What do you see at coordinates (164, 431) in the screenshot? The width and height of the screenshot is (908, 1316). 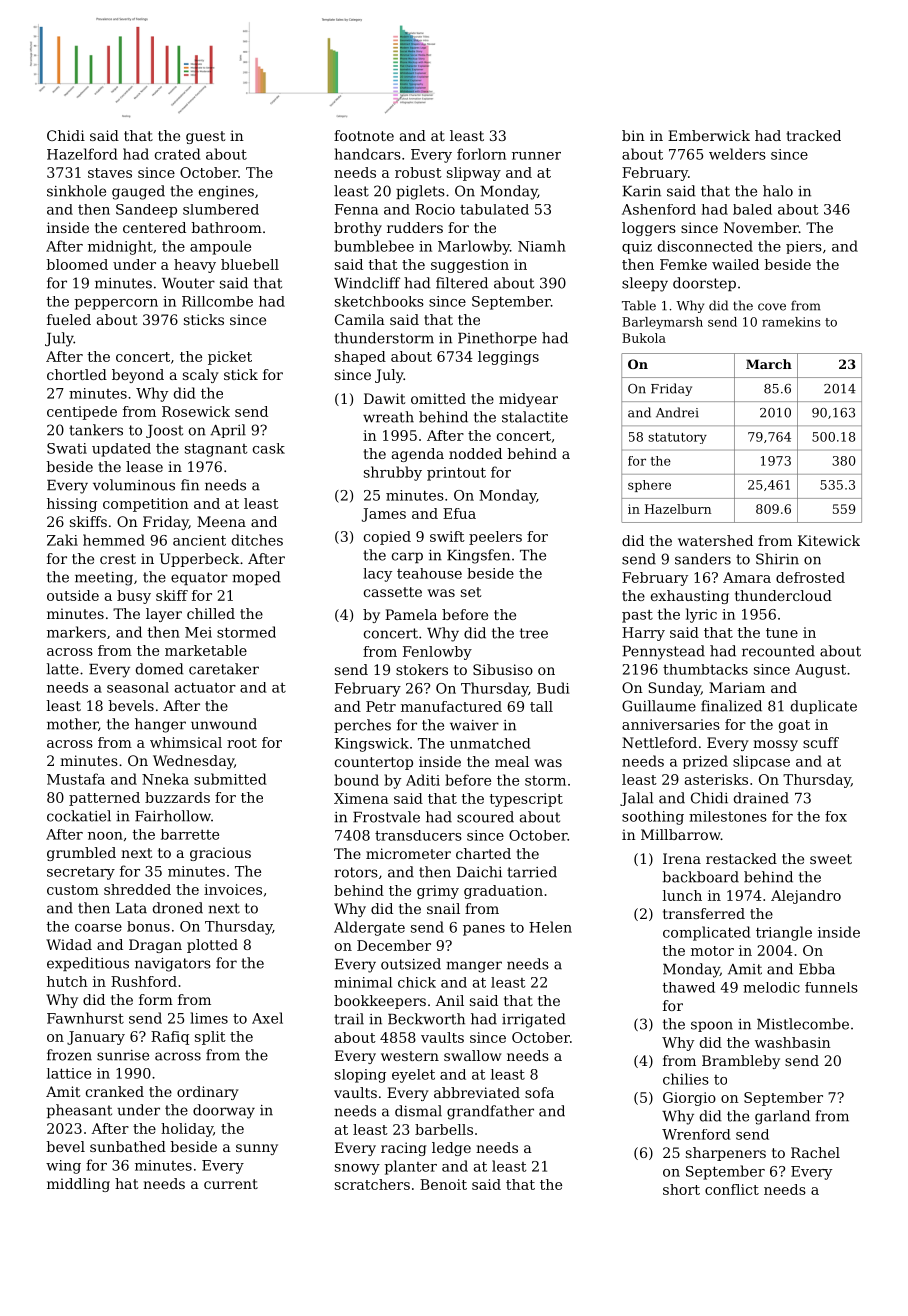 I see `Joost` at bounding box center [164, 431].
